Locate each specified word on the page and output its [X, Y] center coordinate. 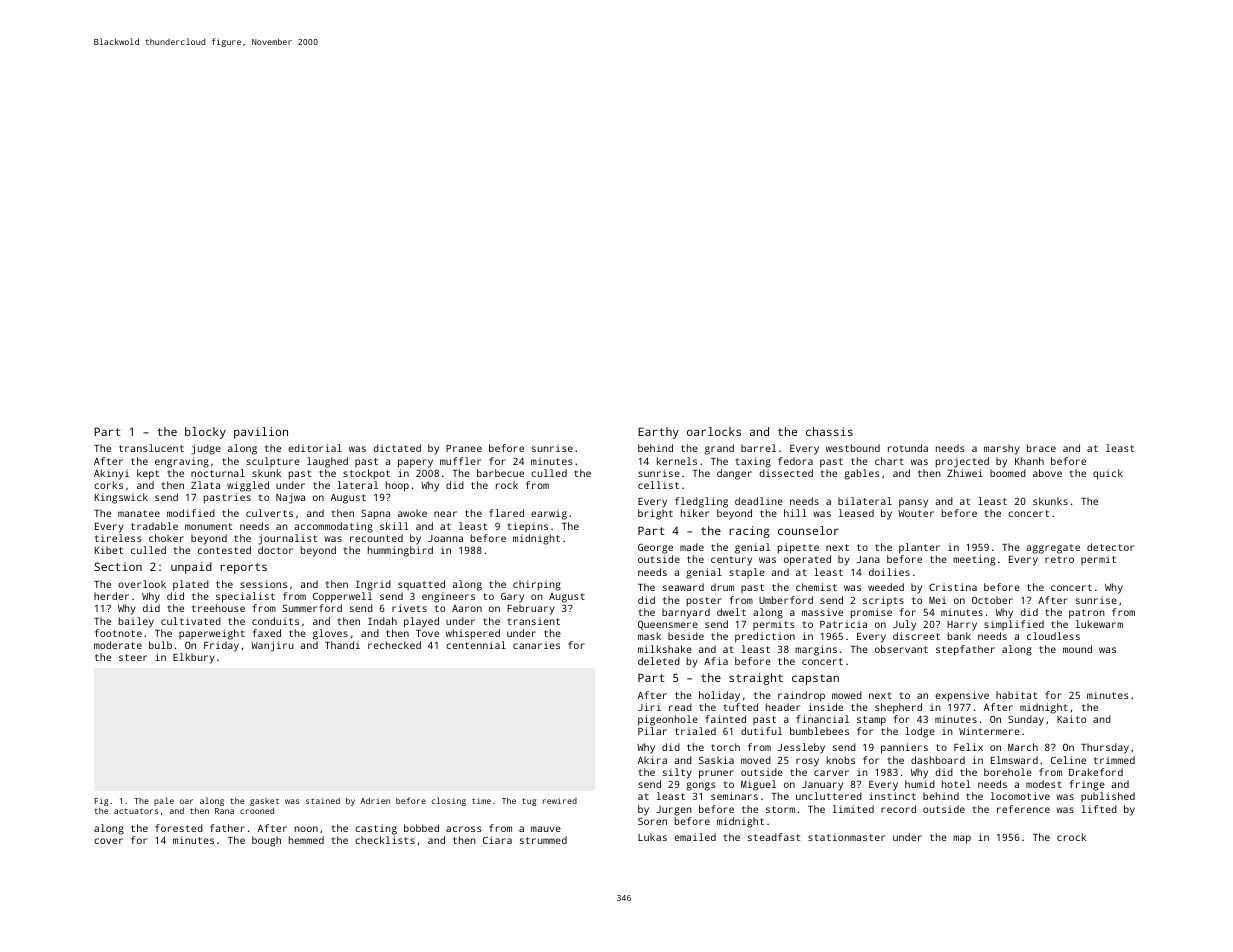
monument [208, 526]
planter [919, 548]
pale [164, 801]
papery [415, 463]
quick [1108, 474]
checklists [385, 840]
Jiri [649, 707]
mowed [847, 695]
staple [747, 573]
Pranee [464, 448]
